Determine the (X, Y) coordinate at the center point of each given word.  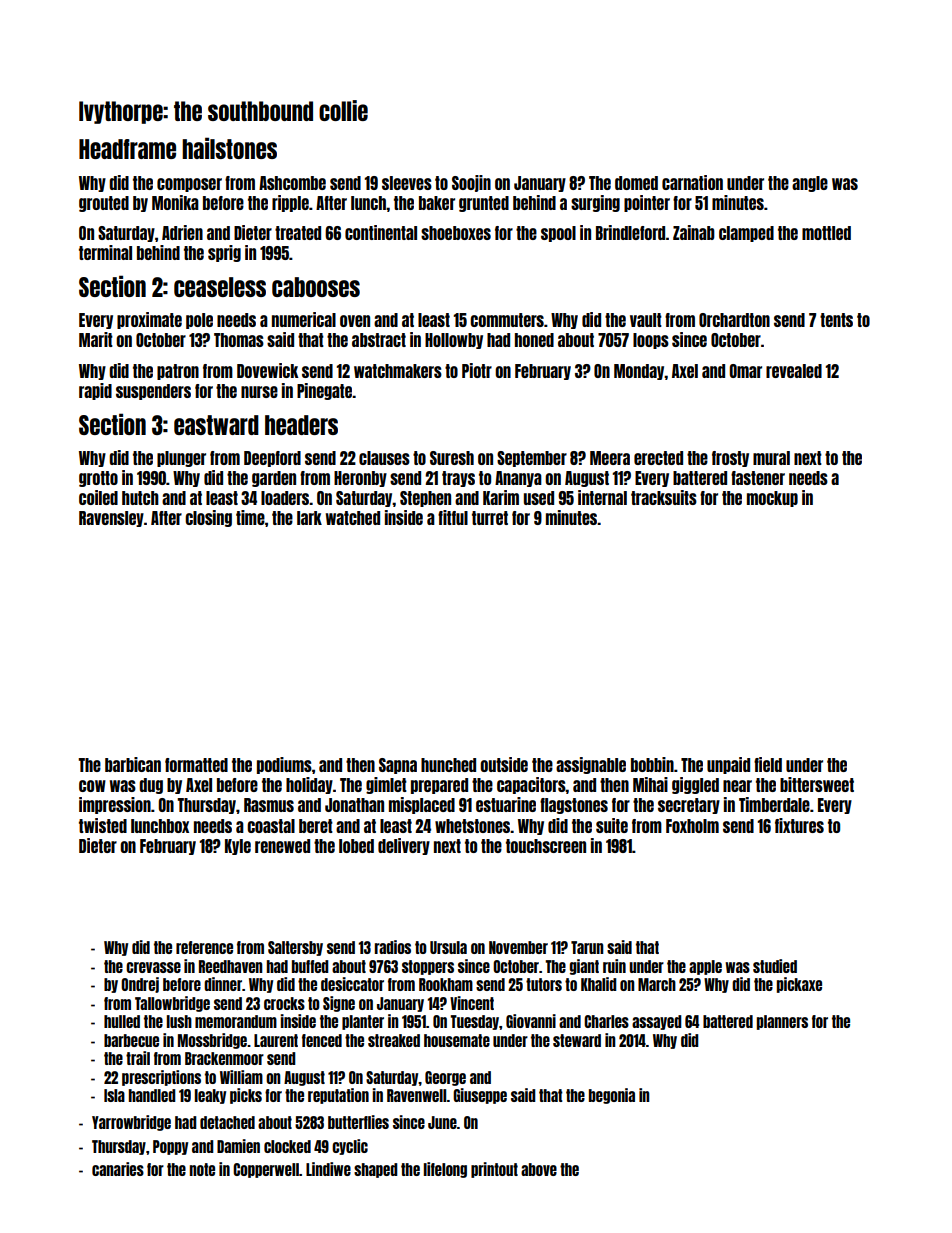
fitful (453, 517)
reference (204, 947)
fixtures (799, 825)
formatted (196, 765)
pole (199, 321)
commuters (507, 320)
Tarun (587, 947)
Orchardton (734, 320)
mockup (772, 499)
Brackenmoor (224, 1058)
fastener (758, 478)
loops (651, 341)
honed (534, 340)
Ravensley (111, 519)
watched (353, 518)
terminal (105, 252)
